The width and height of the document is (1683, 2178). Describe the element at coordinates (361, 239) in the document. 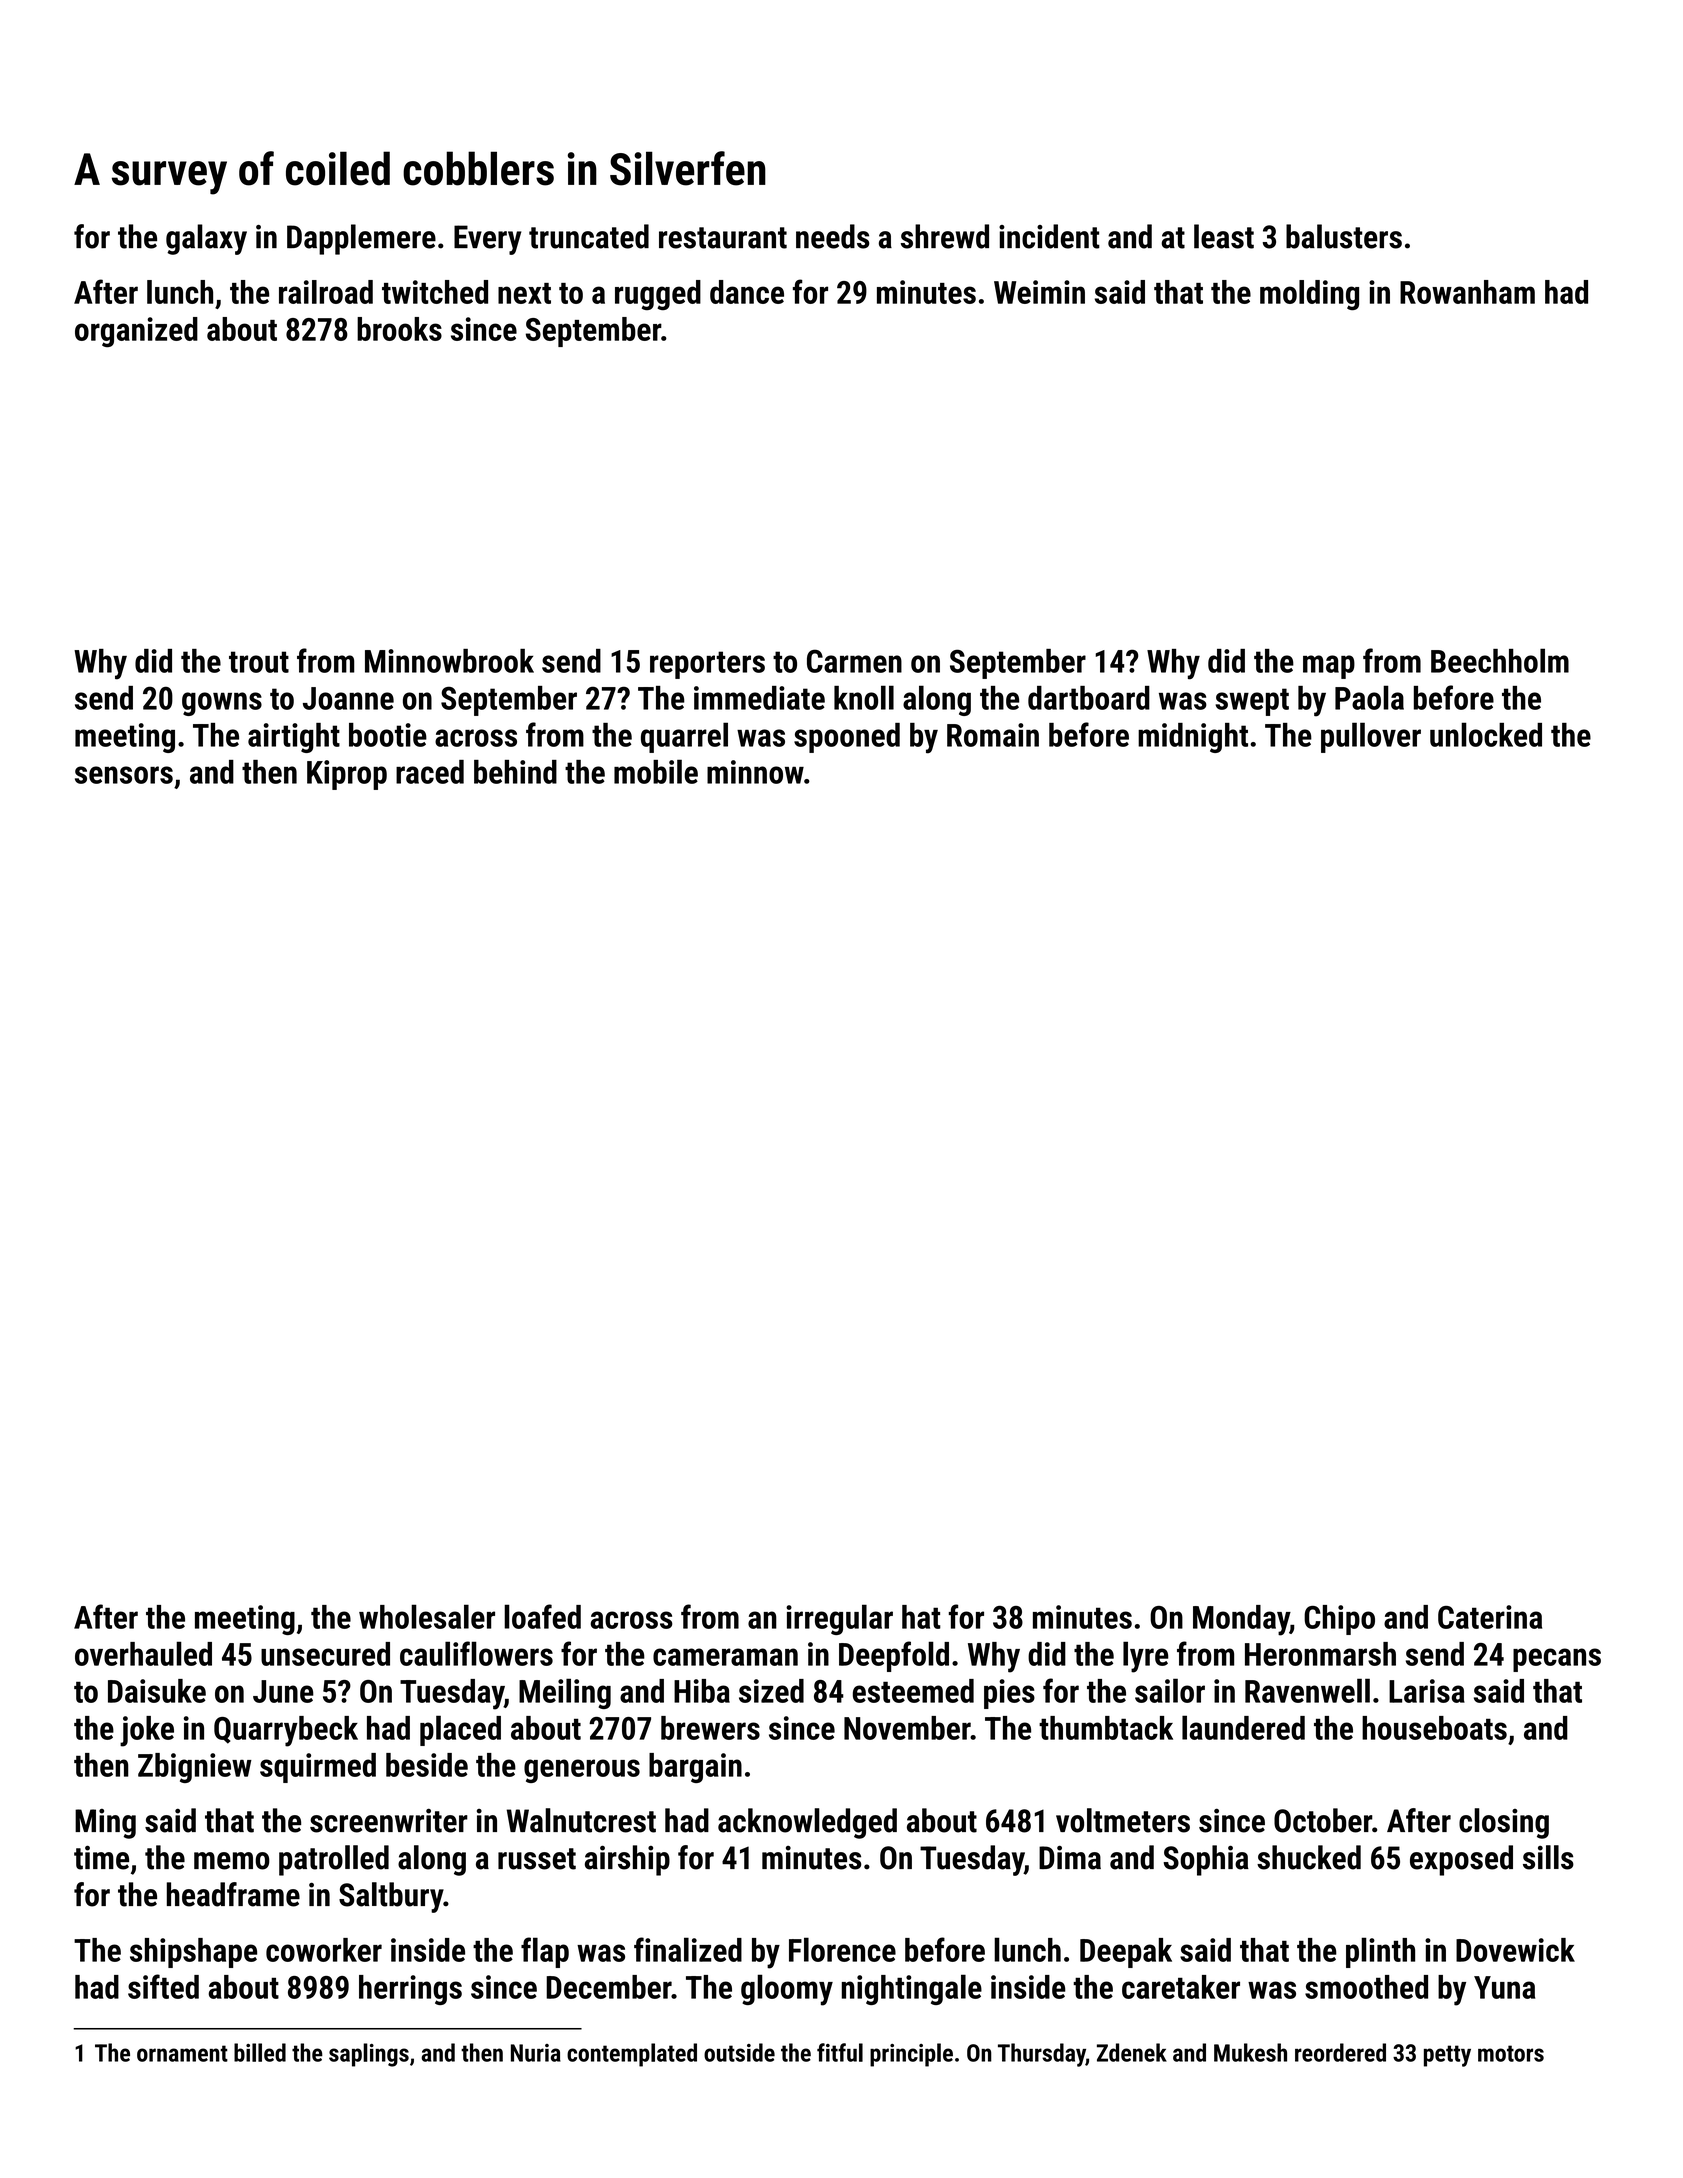

I see `Dapplemere` at that location.
